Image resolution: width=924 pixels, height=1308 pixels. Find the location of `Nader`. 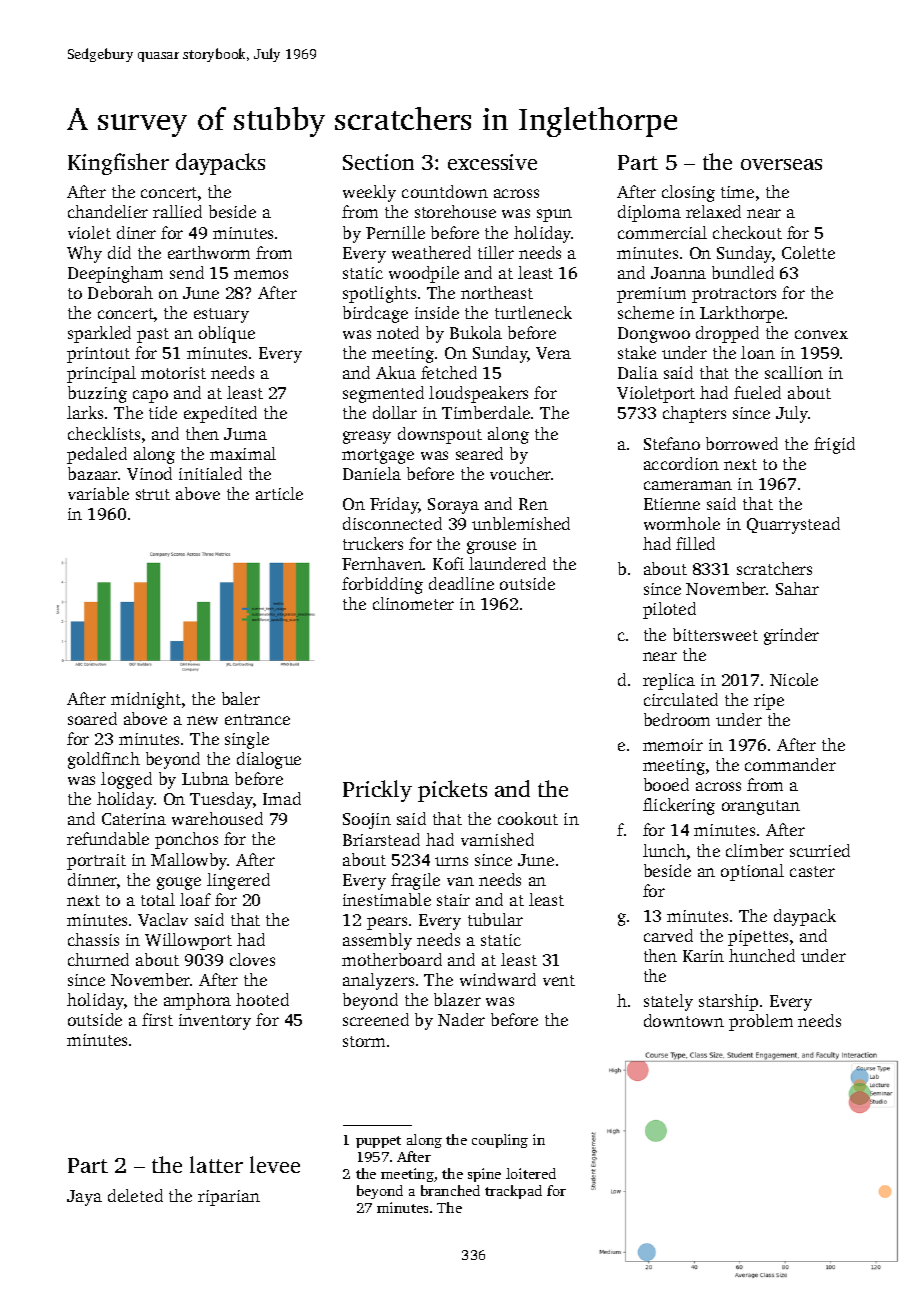

Nader is located at coordinates (461, 1019).
